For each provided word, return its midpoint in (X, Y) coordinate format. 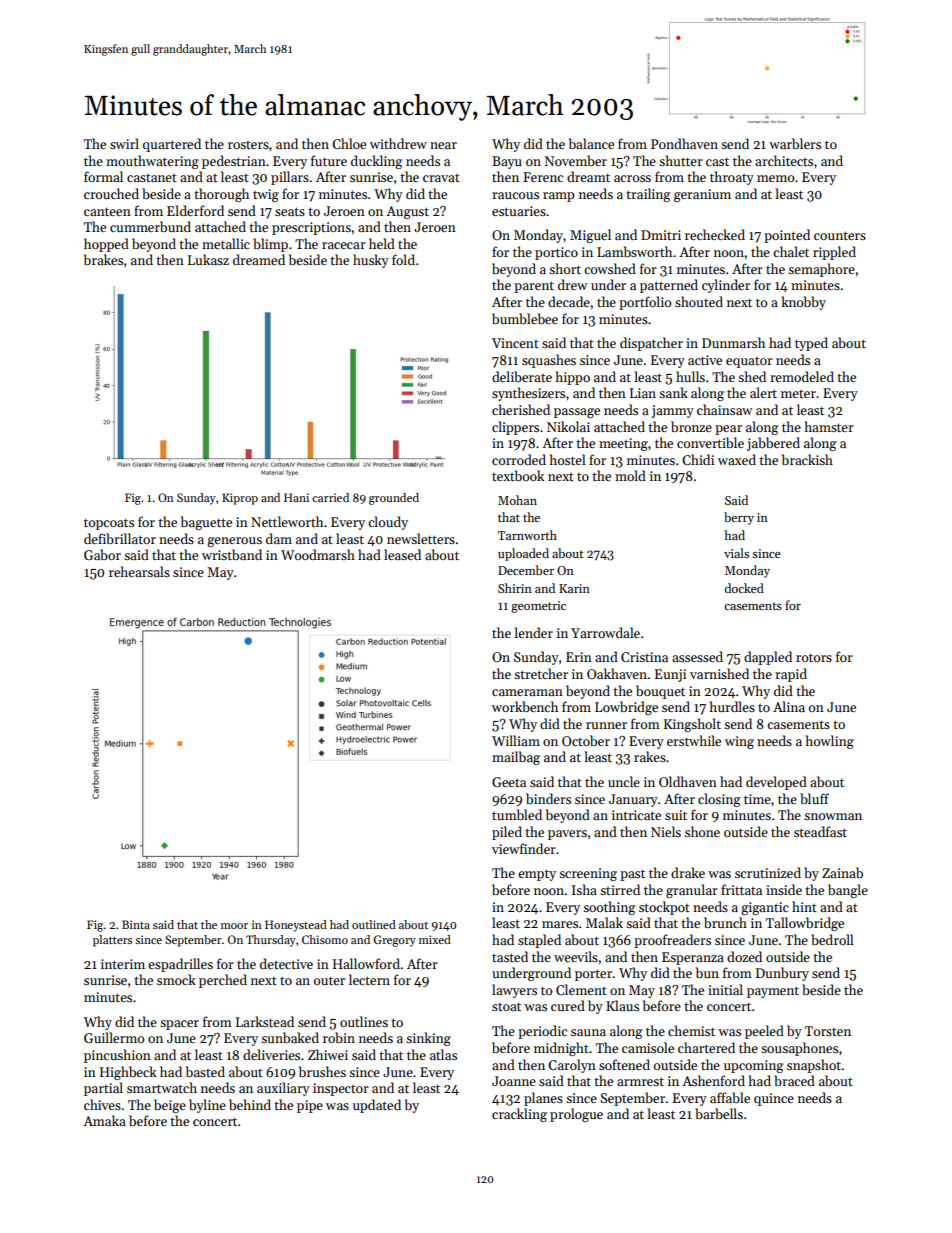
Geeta (509, 782)
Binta (136, 924)
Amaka (104, 1120)
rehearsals (139, 571)
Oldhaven (688, 781)
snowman (833, 816)
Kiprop (240, 499)
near (443, 145)
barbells (719, 1113)
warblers (795, 143)
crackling (519, 1115)
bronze (691, 426)
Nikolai (568, 426)
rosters (248, 145)
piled (507, 833)
